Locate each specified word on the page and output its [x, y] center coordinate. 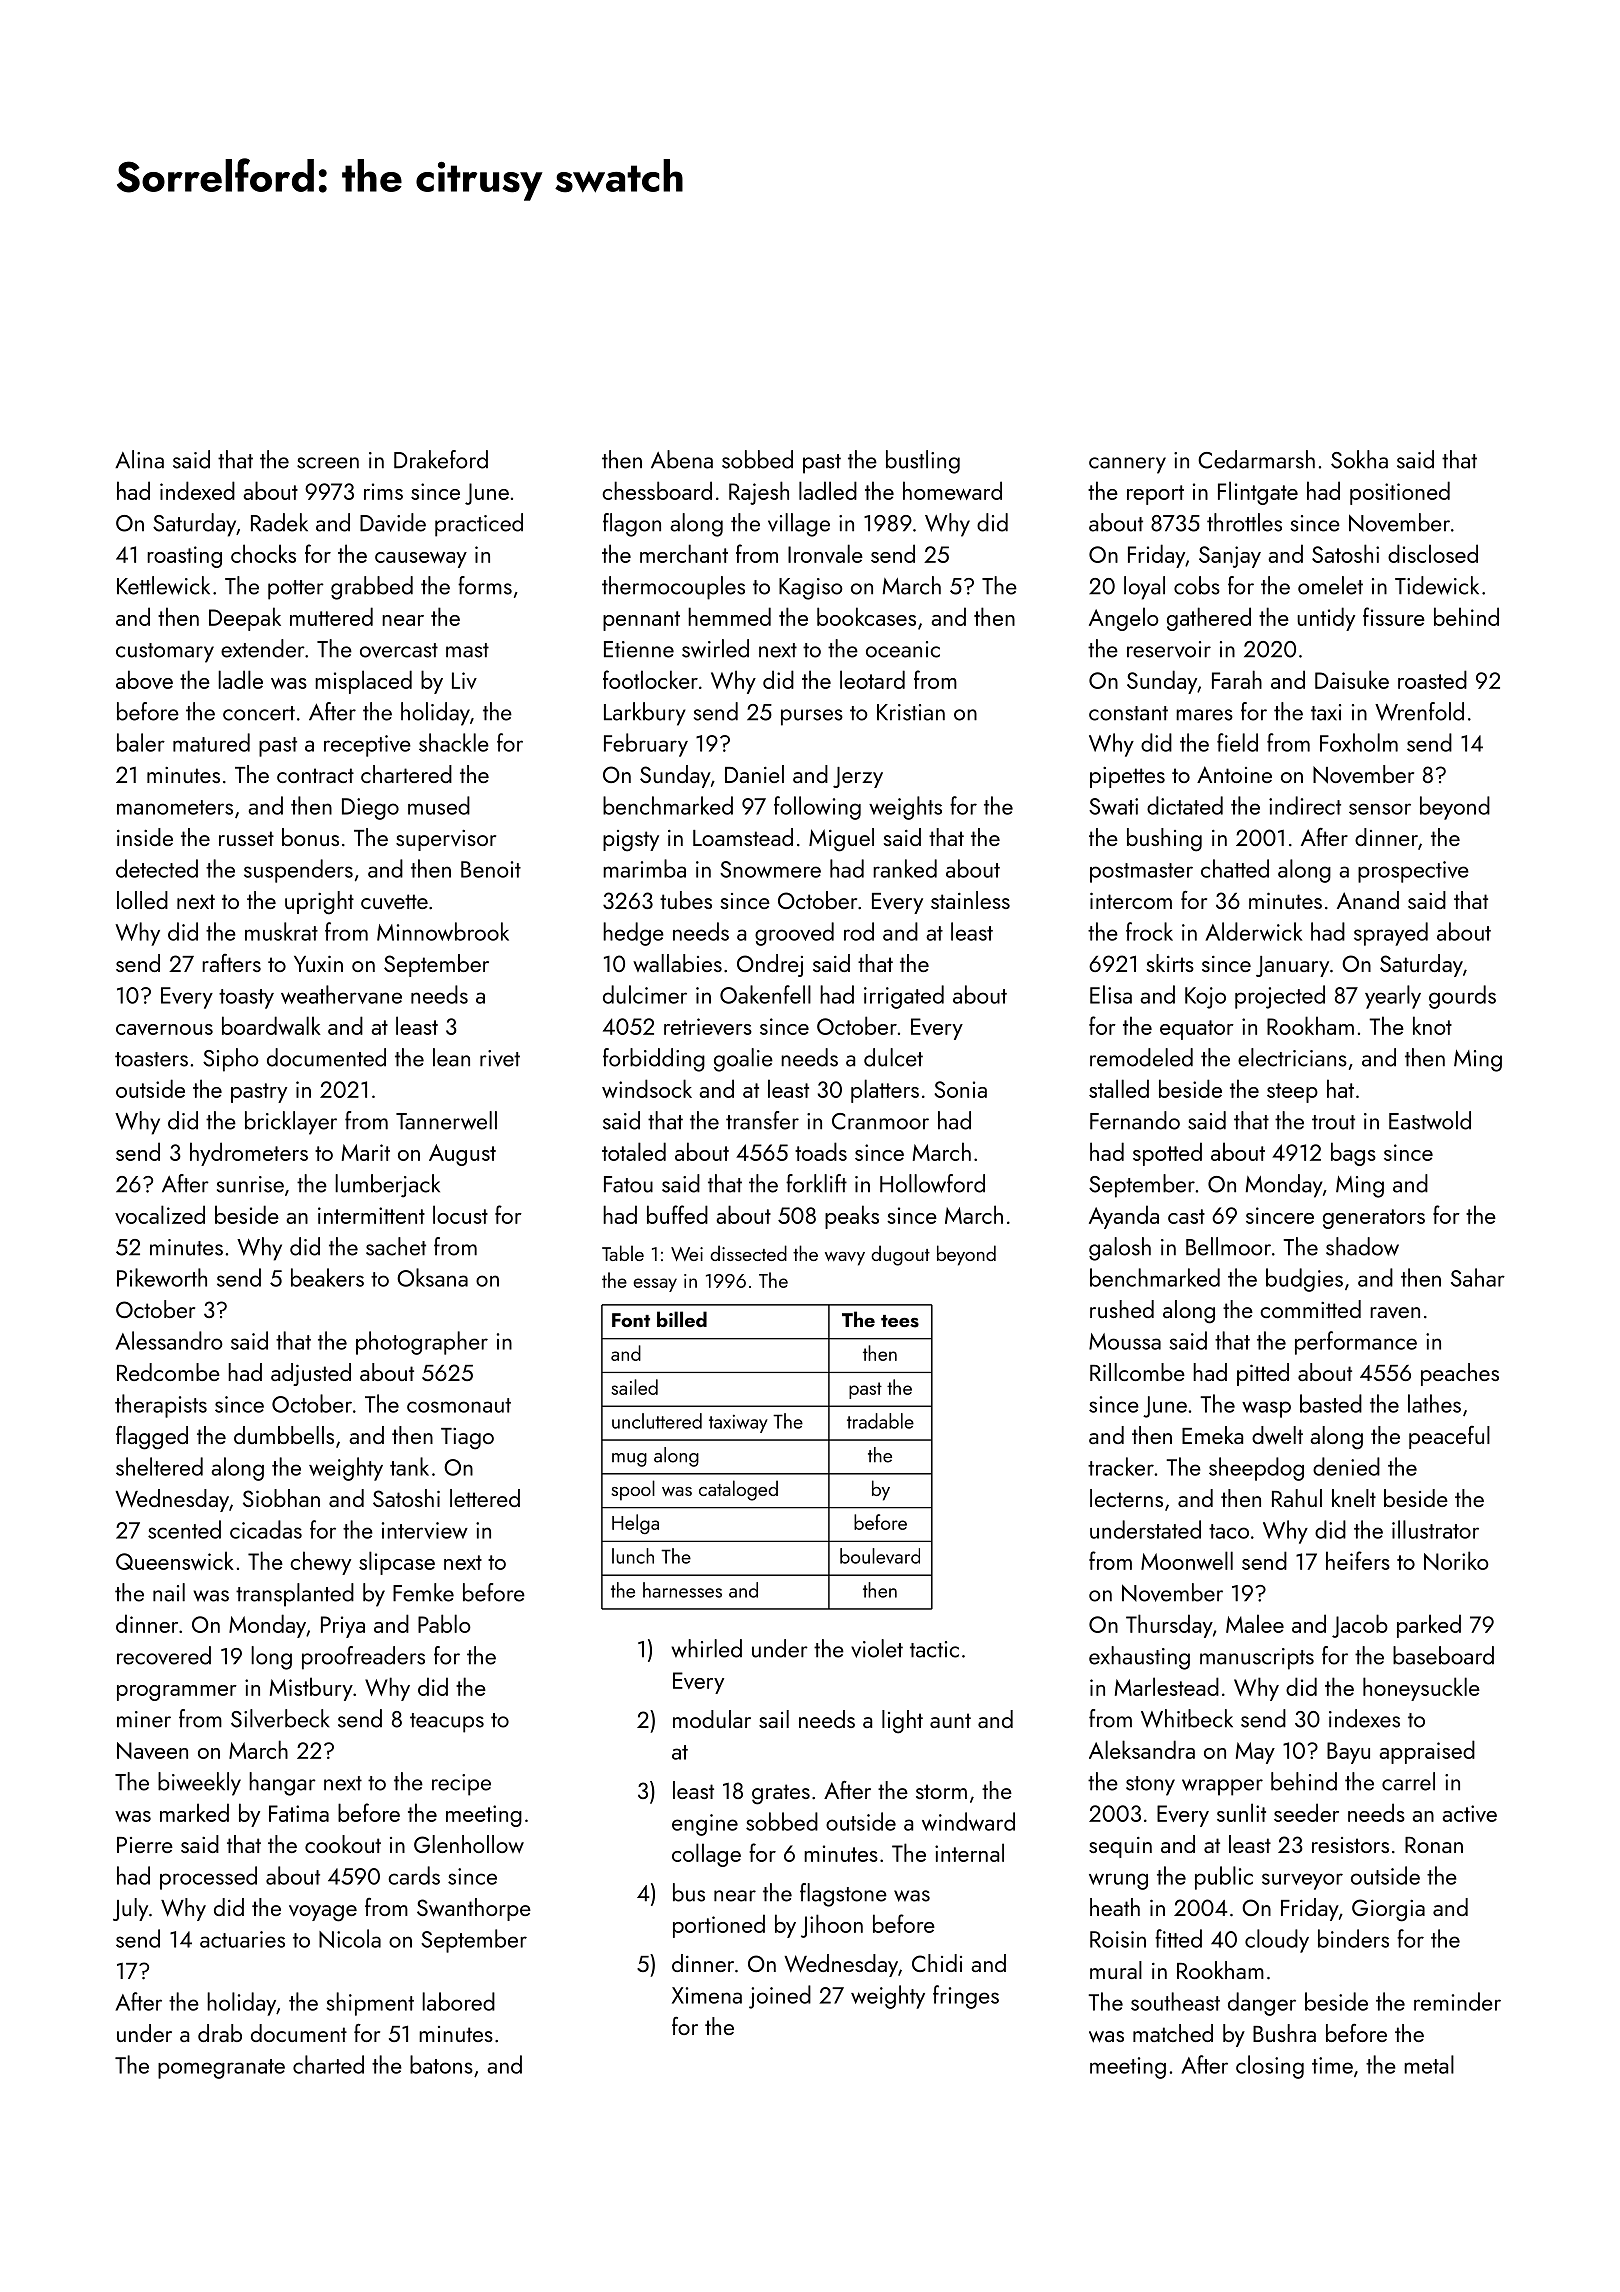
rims [383, 491]
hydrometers [249, 1154]
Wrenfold [1419, 711]
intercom [1131, 900]
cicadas [266, 1529]
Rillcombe [1137, 1372]
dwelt [1277, 1435]
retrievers [708, 1026]
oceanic [903, 649]
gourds [1462, 997]
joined [780, 1997]
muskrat [281, 931]
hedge [633, 934]
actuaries [242, 1939]
